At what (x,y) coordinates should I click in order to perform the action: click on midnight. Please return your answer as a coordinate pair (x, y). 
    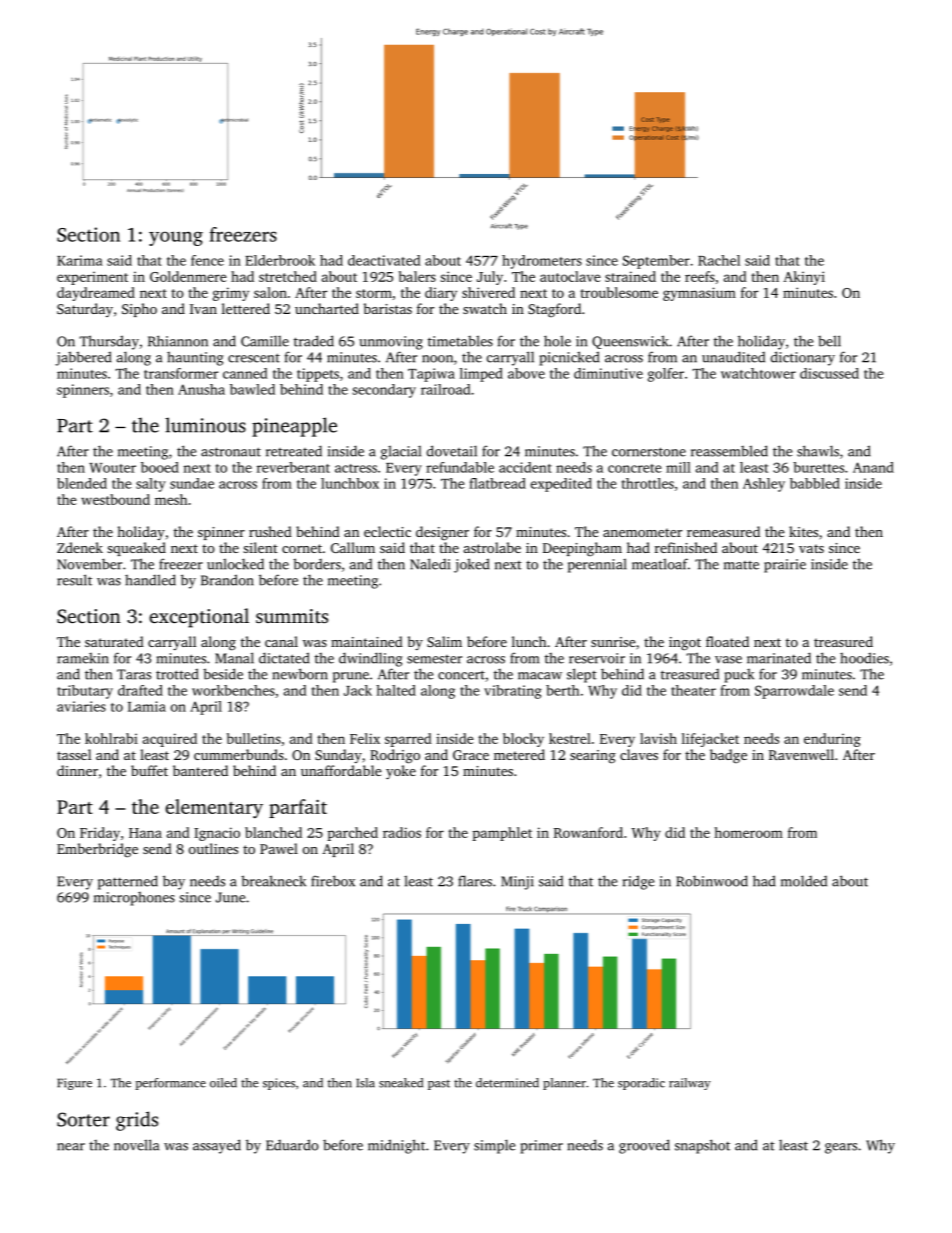
    Looking at the image, I should click on (396, 1146).
